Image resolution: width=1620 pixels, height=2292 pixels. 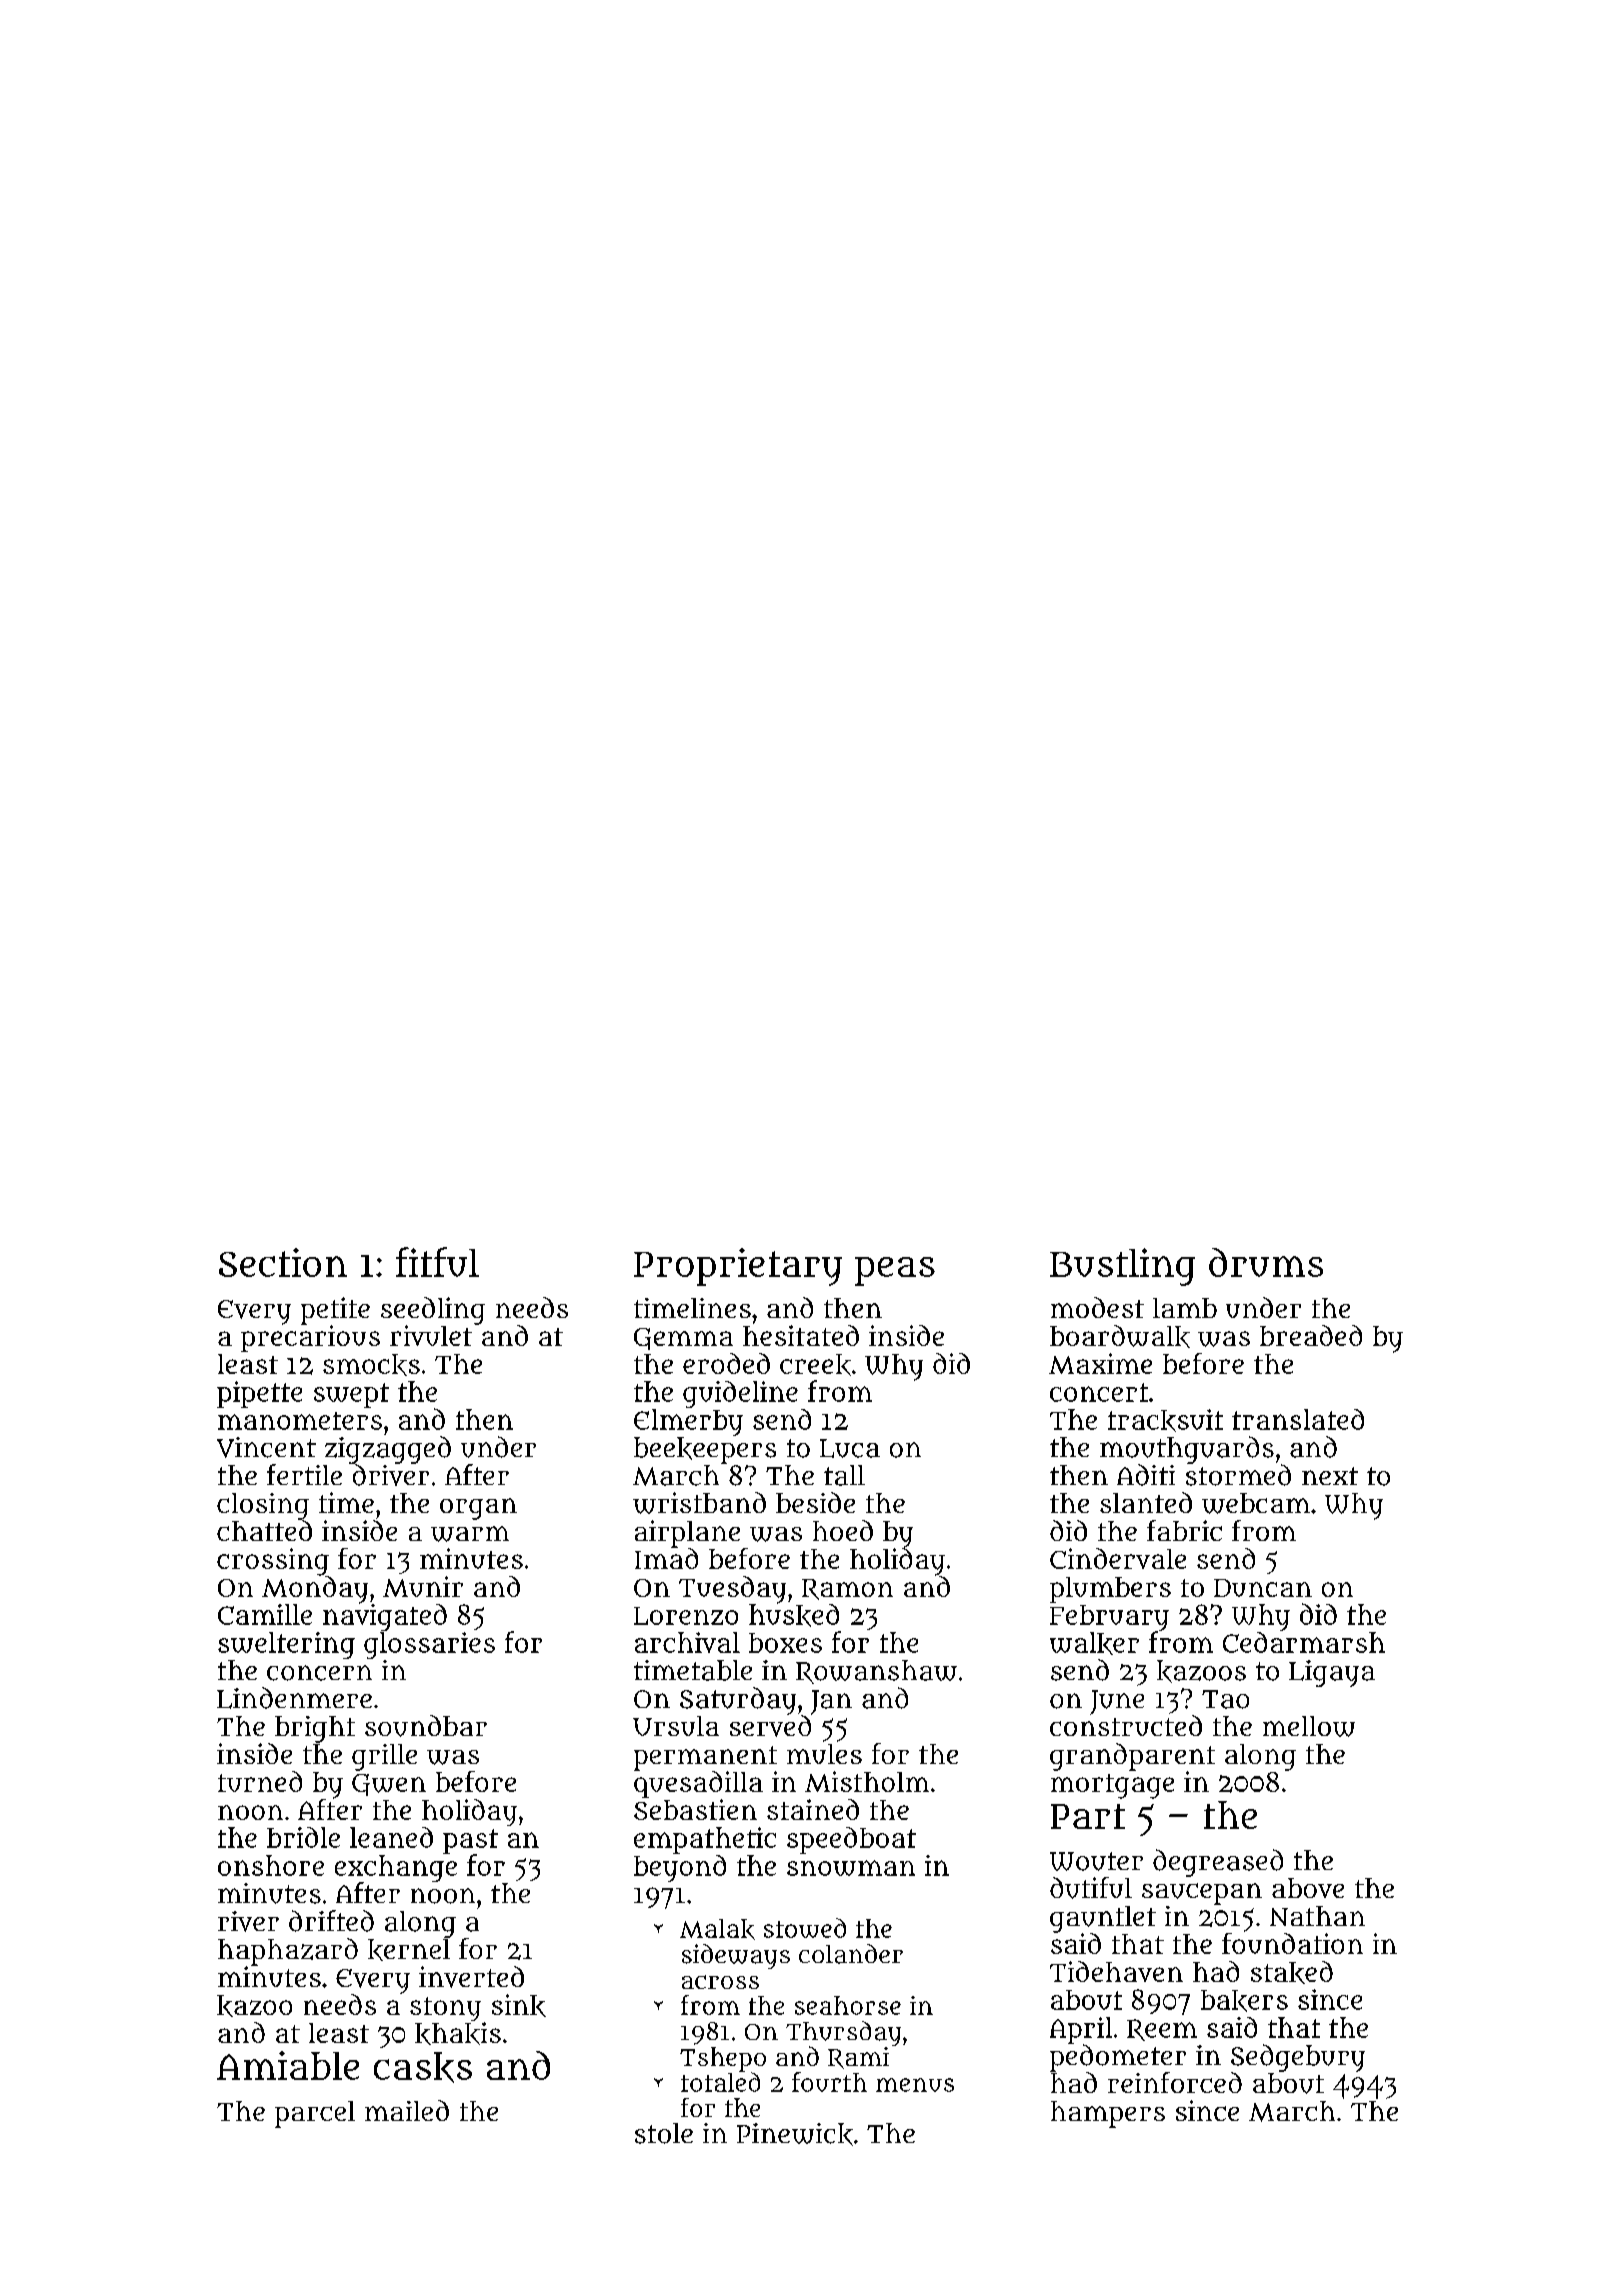 I want to click on peas, so click(x=895, y=1271).
